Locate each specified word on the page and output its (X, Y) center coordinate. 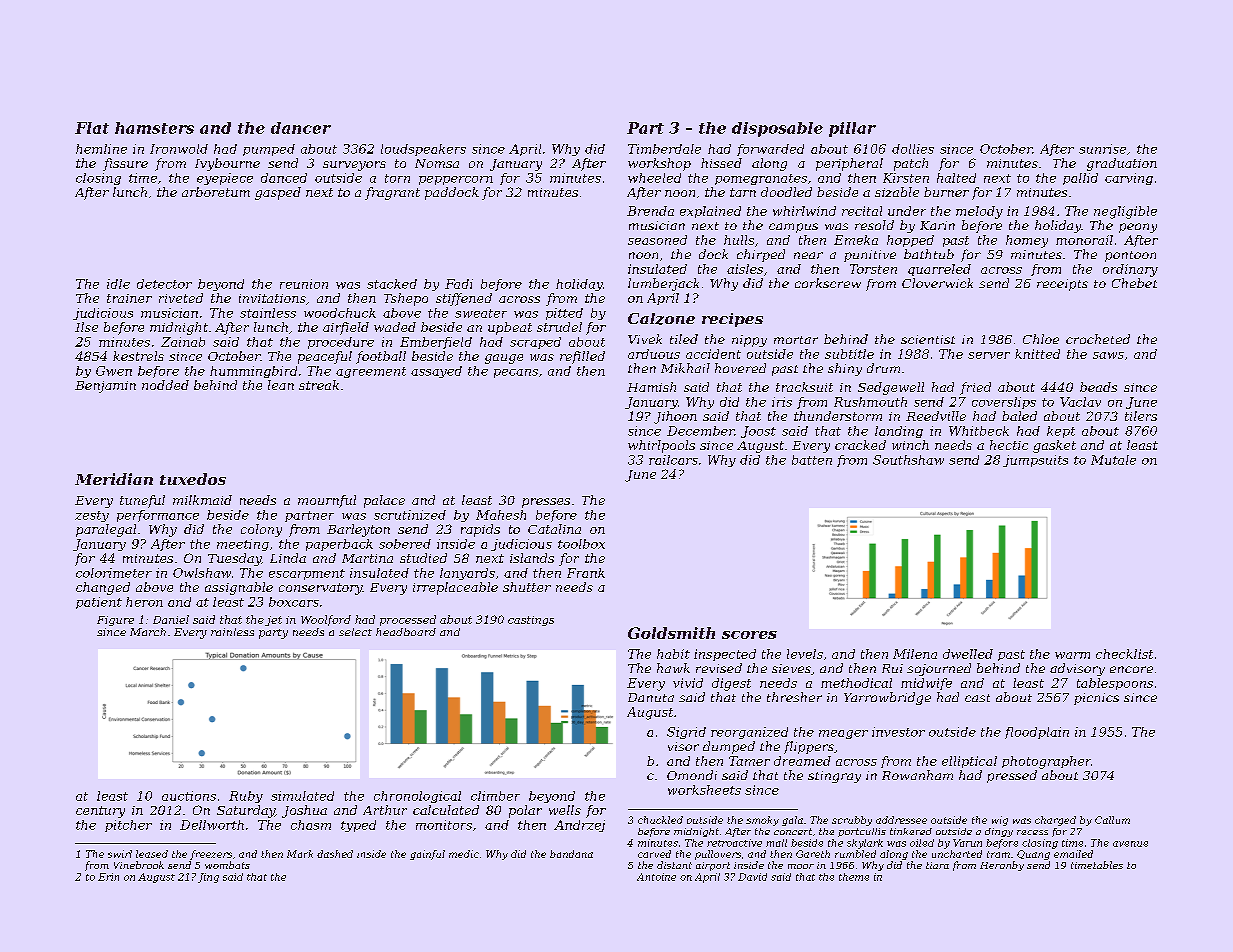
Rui (892, 668)
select (355, 632)
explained (710, 212)
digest (731, 684)
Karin (937, 225)
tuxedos (193, 479)
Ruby (246, 797)
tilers (1141, 416)
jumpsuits (1035, 461)
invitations (272, 298)
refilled (582, 357)
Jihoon (675, 417)
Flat (92, 128)
